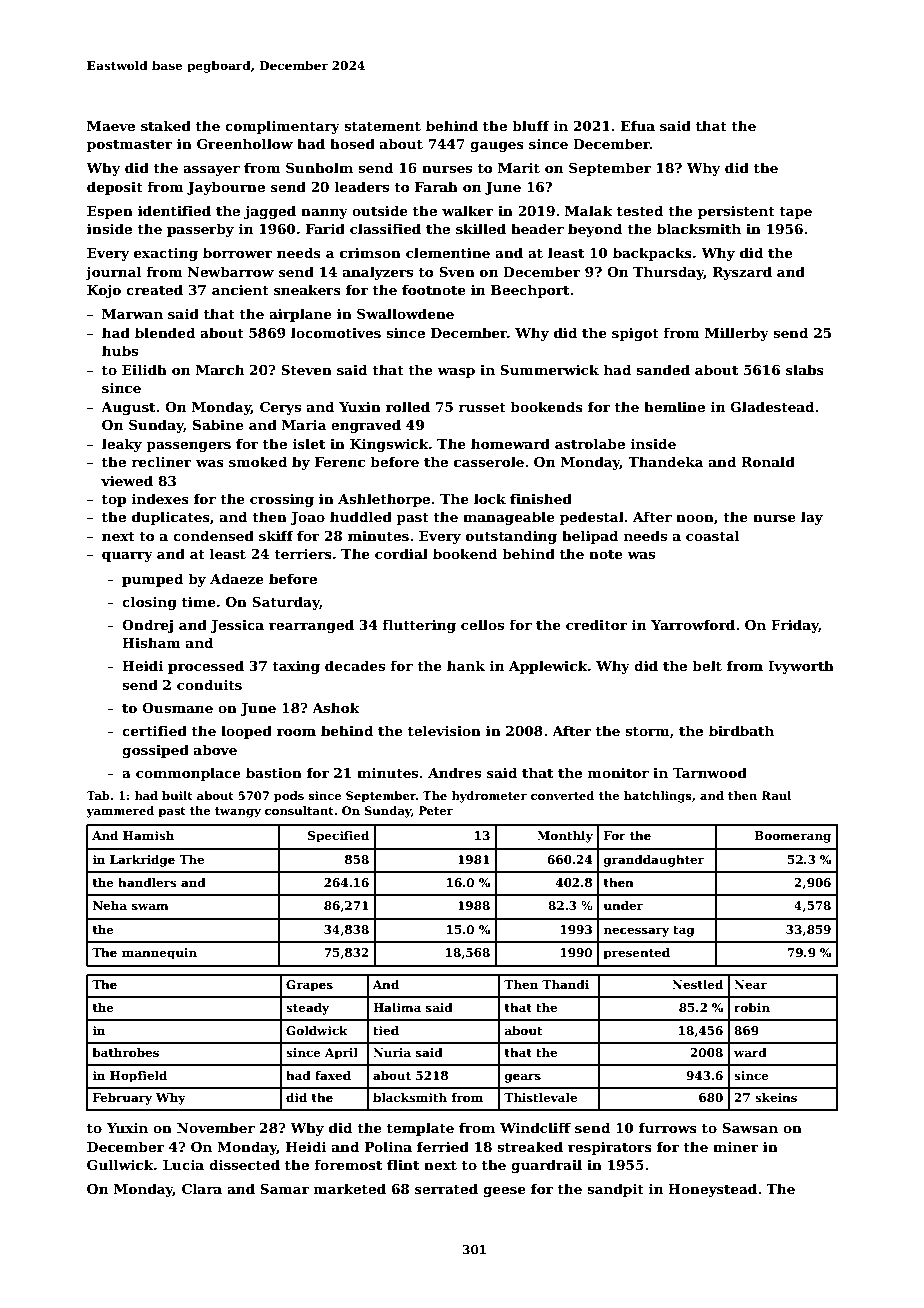 This document has height=1308, width=924. I want to click on Efua, so click(638, 125).
